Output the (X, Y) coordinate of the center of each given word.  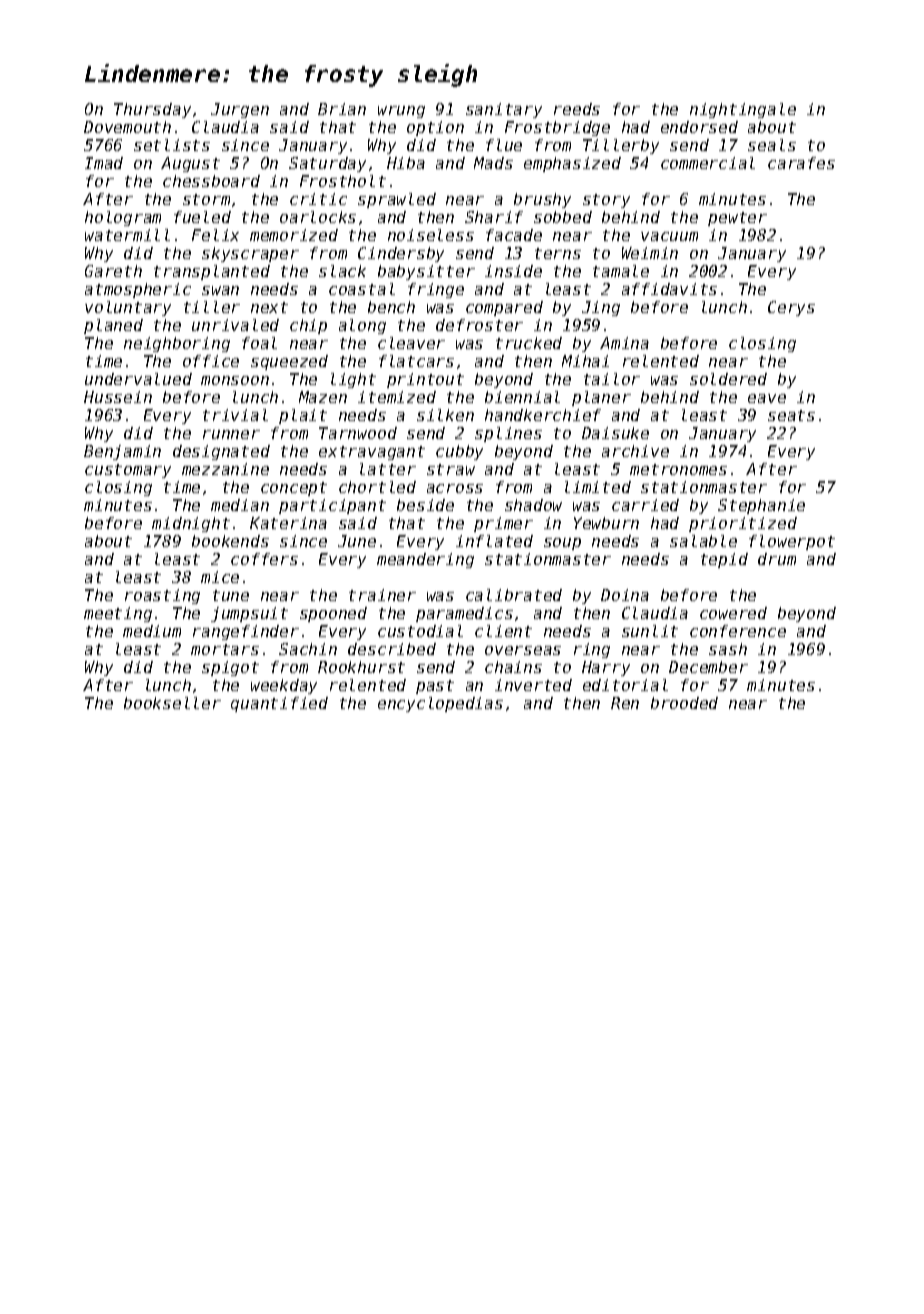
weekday (284, 686)
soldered (728, 379)
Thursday (152, 110)
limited (598, 487)
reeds (577, 109)
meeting (118, 614)
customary (128, 471)
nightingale (743, 110)
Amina (624, 343)
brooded (684, 703)
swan (220, 290)
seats (791, 415)
